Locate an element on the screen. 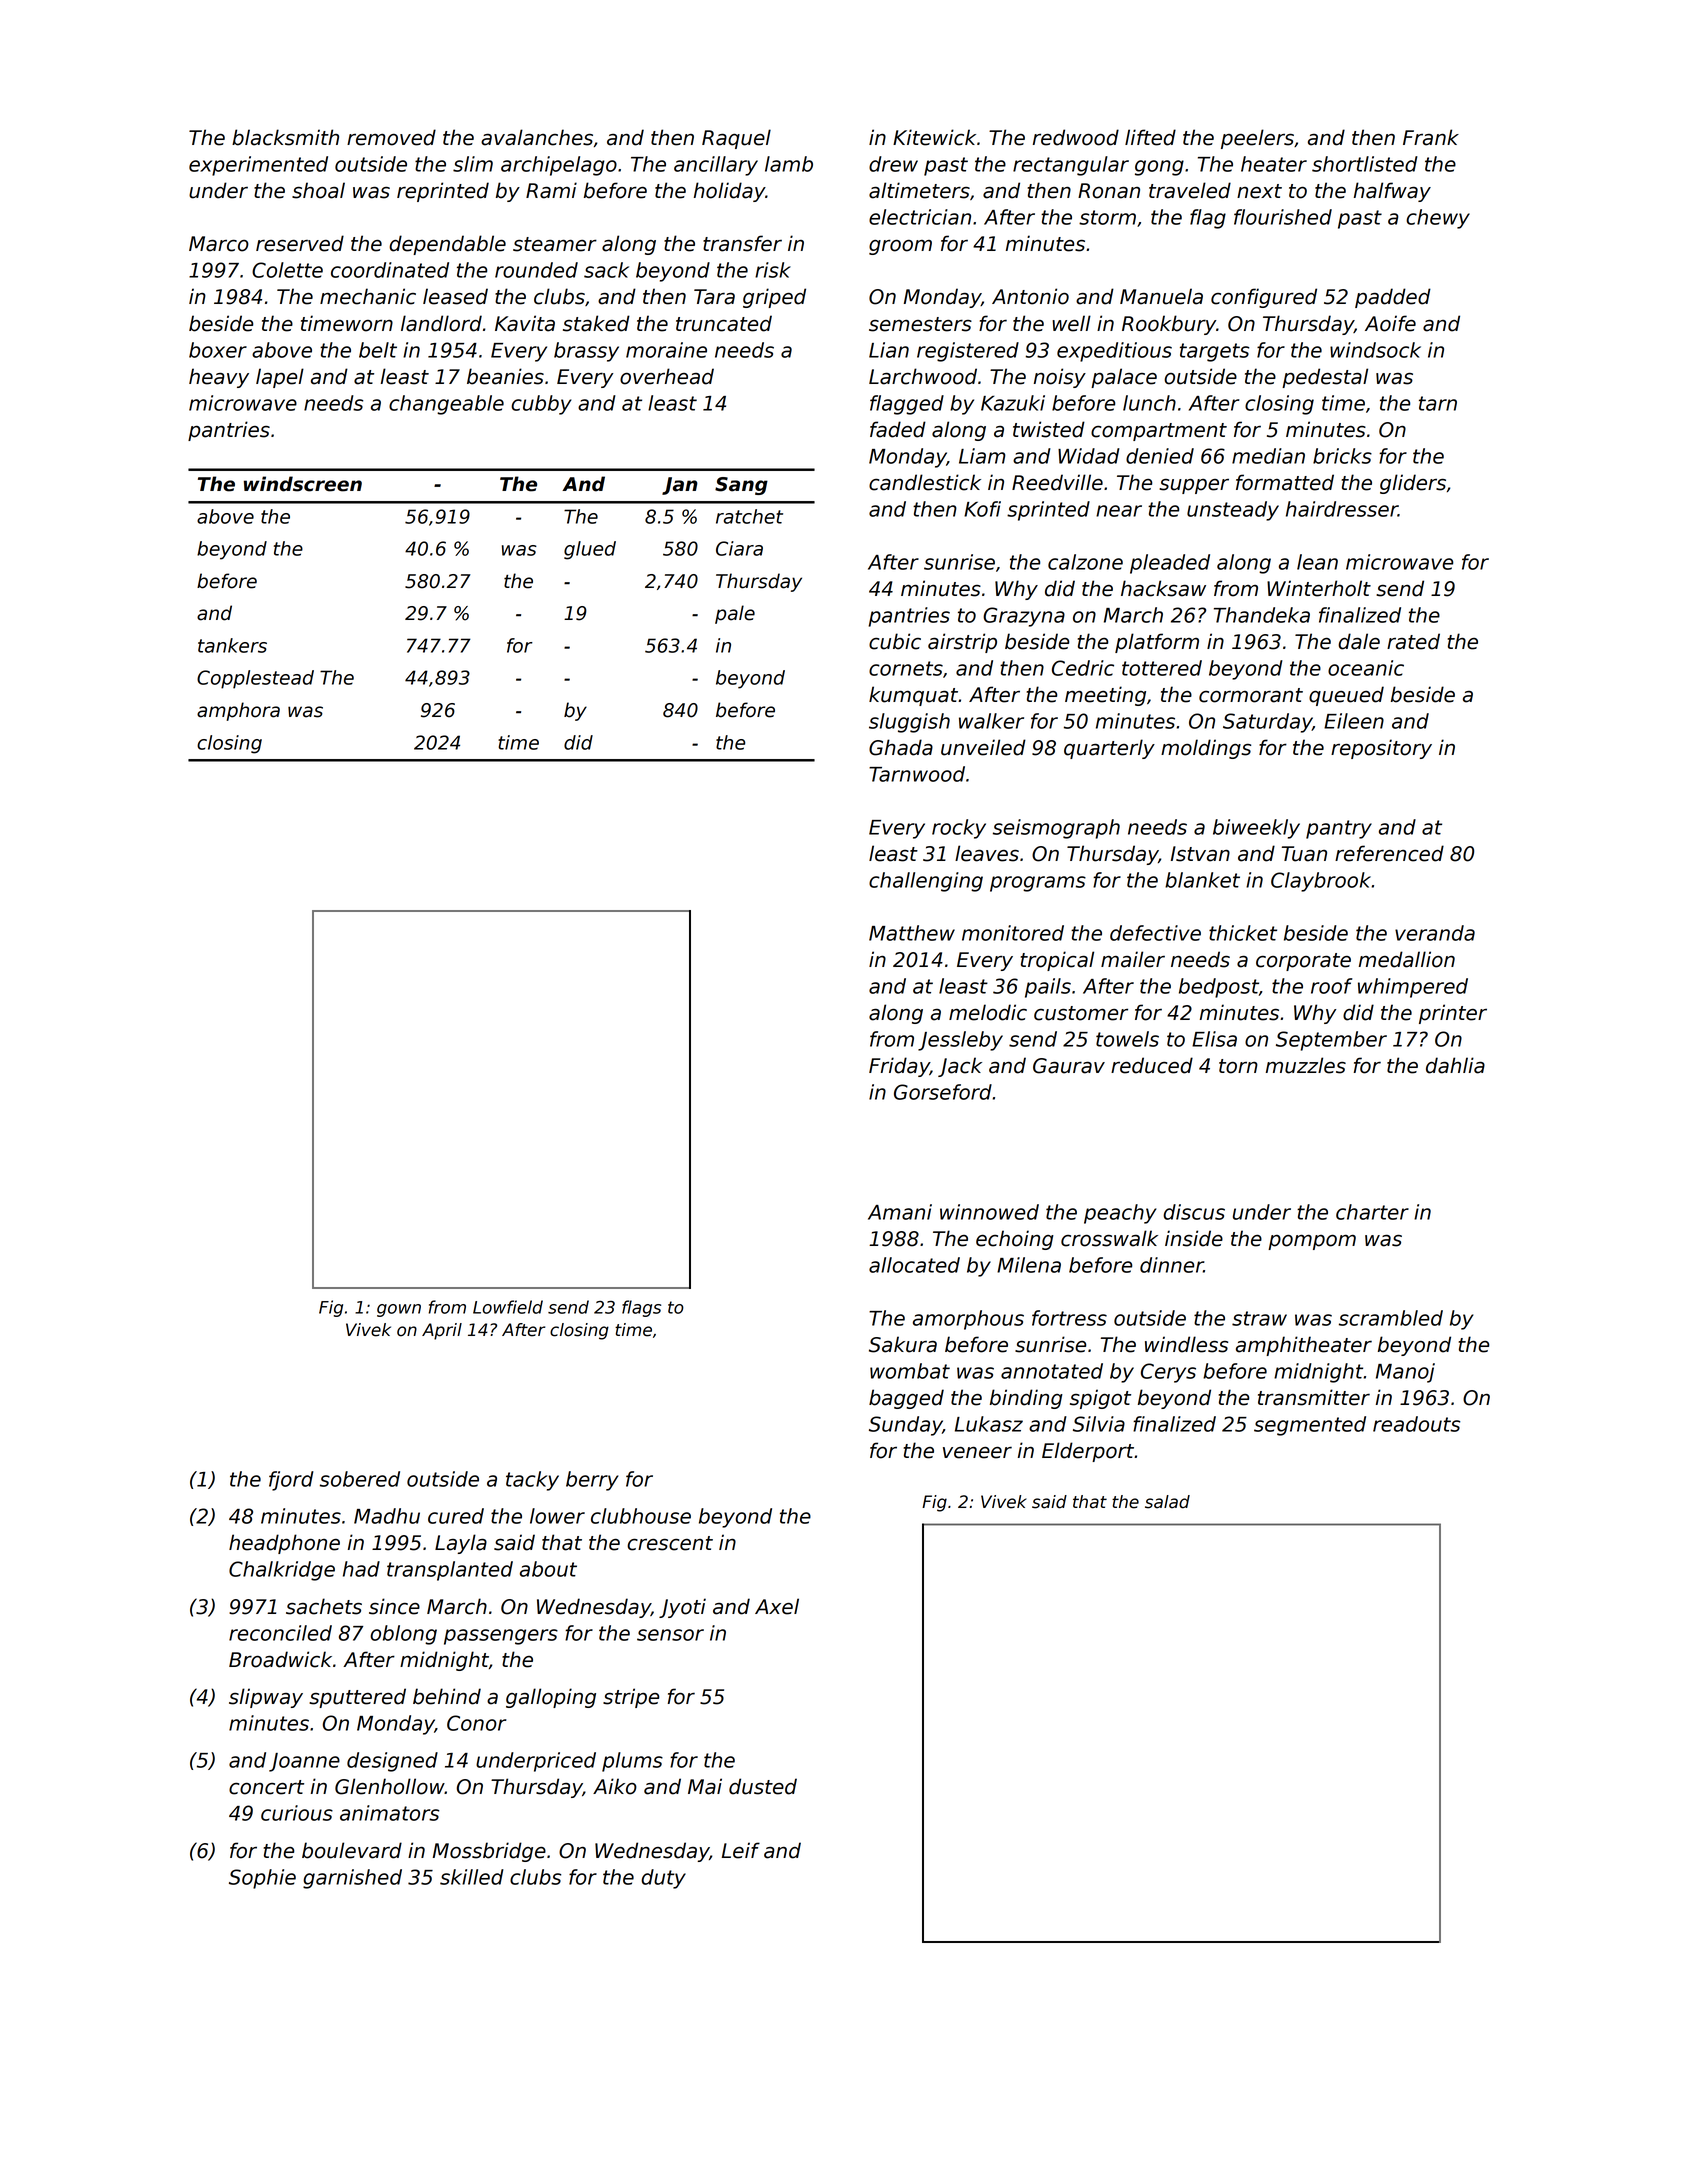 This screenshot has height=2178, width=1683. Kitewick is located at coordinates (934, 137).
